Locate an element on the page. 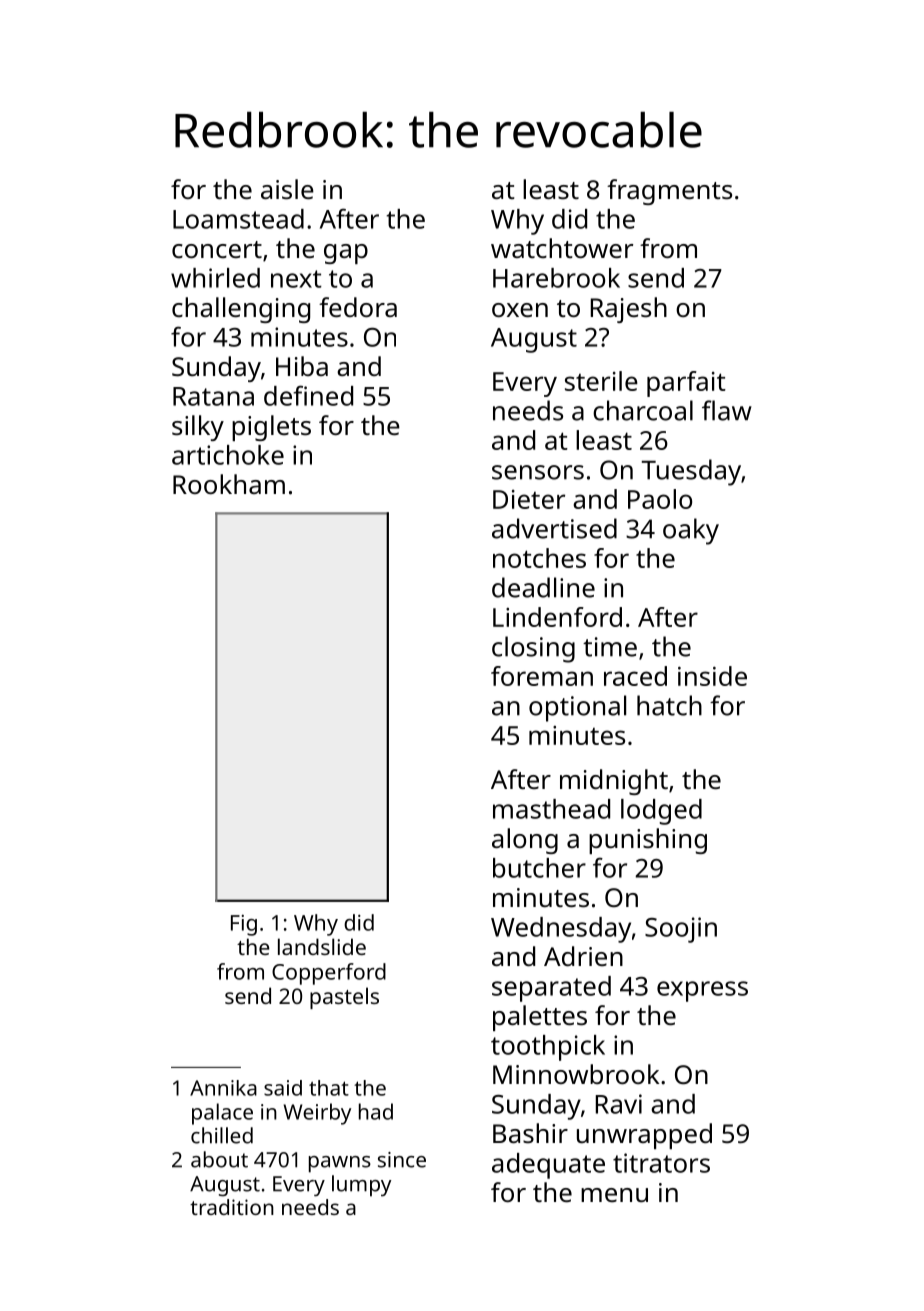  closing is located at coordinates (533, 649).
